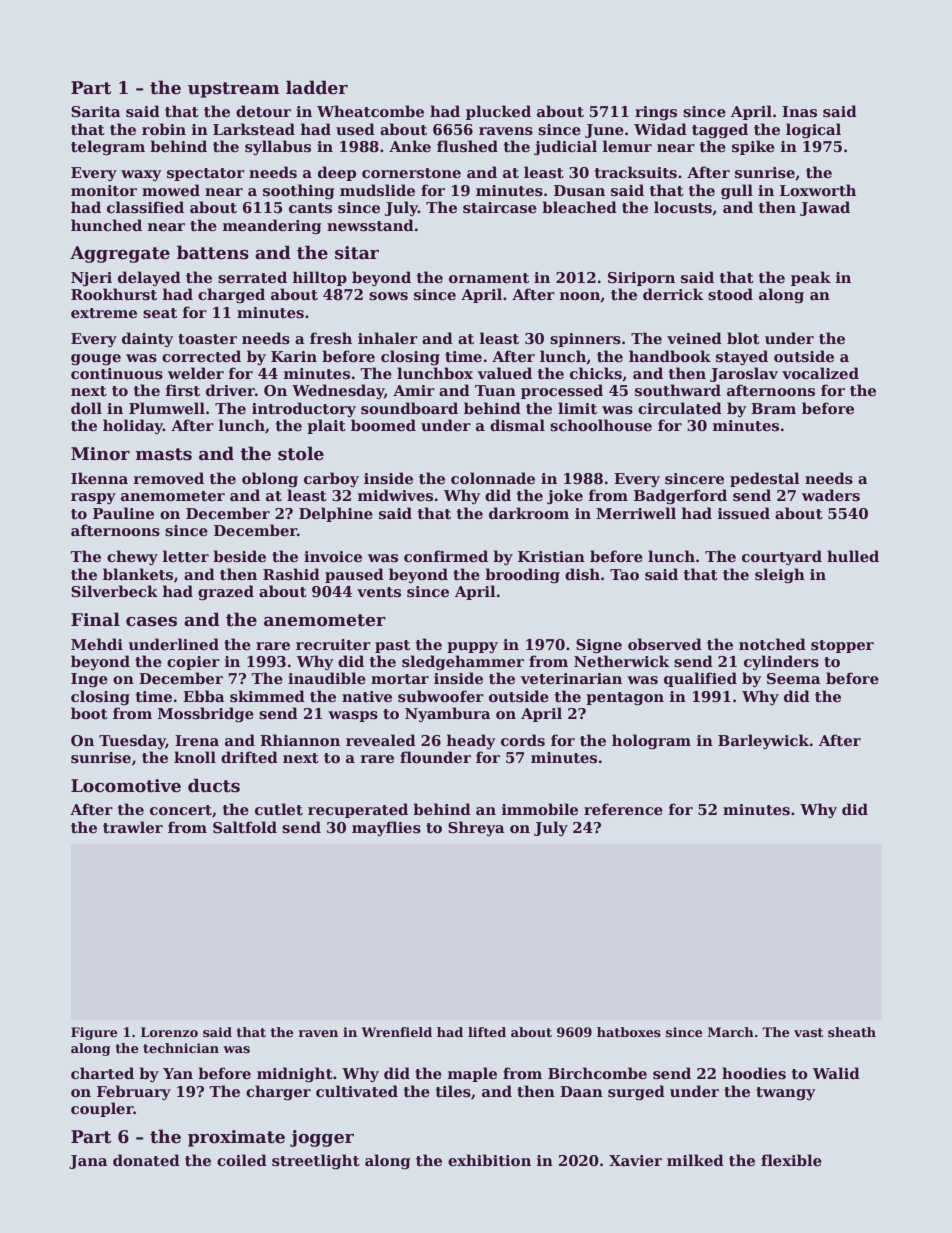  What do you see at coordinates (579, 207) in the screenshot?
I see `bleached` at bounding box center [579, 207].
